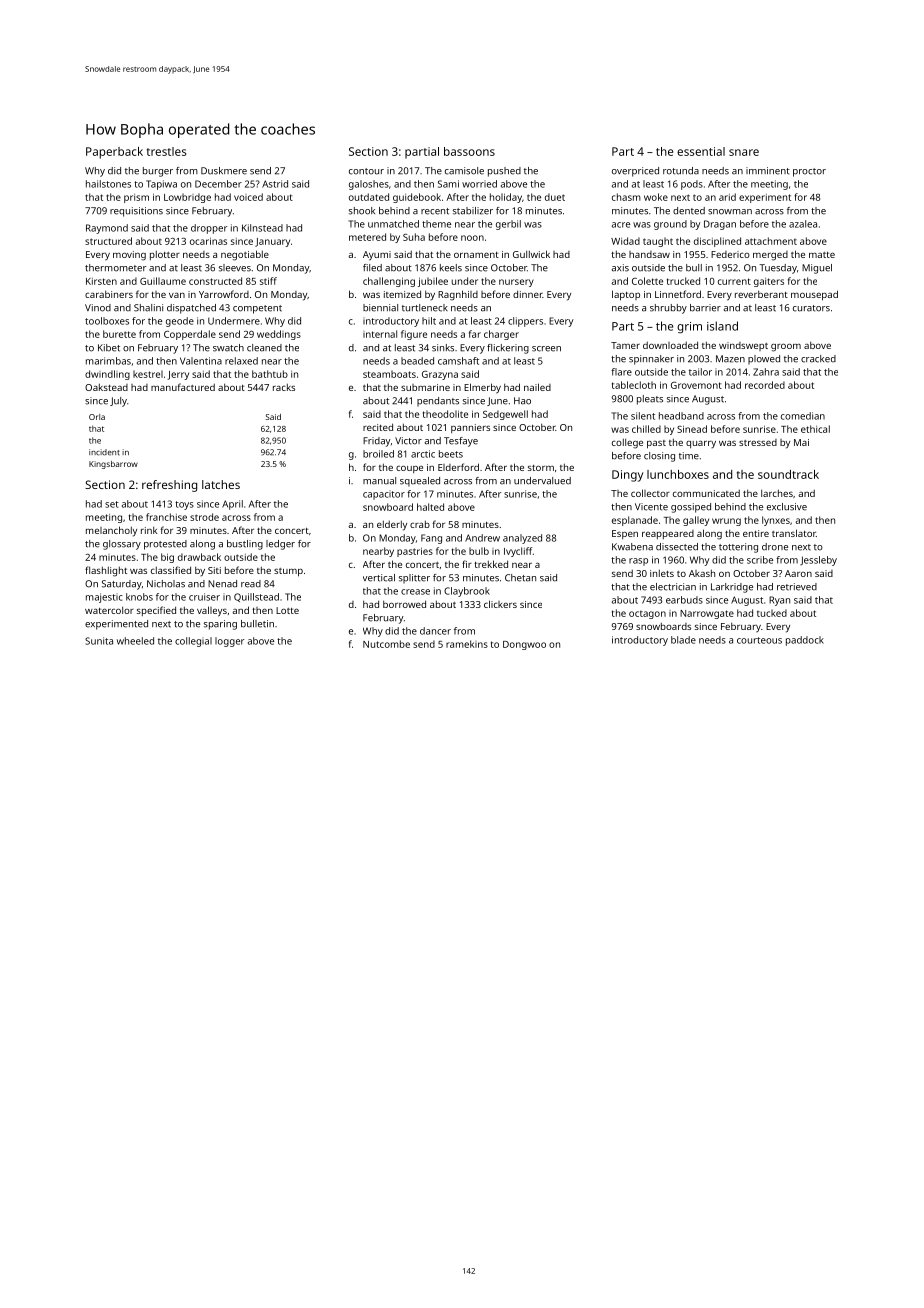 The width and height of the screenshot is (924, 1308). Describe the element at coordinates (430, 507) in the screenshot. I see `halted` at that location.
